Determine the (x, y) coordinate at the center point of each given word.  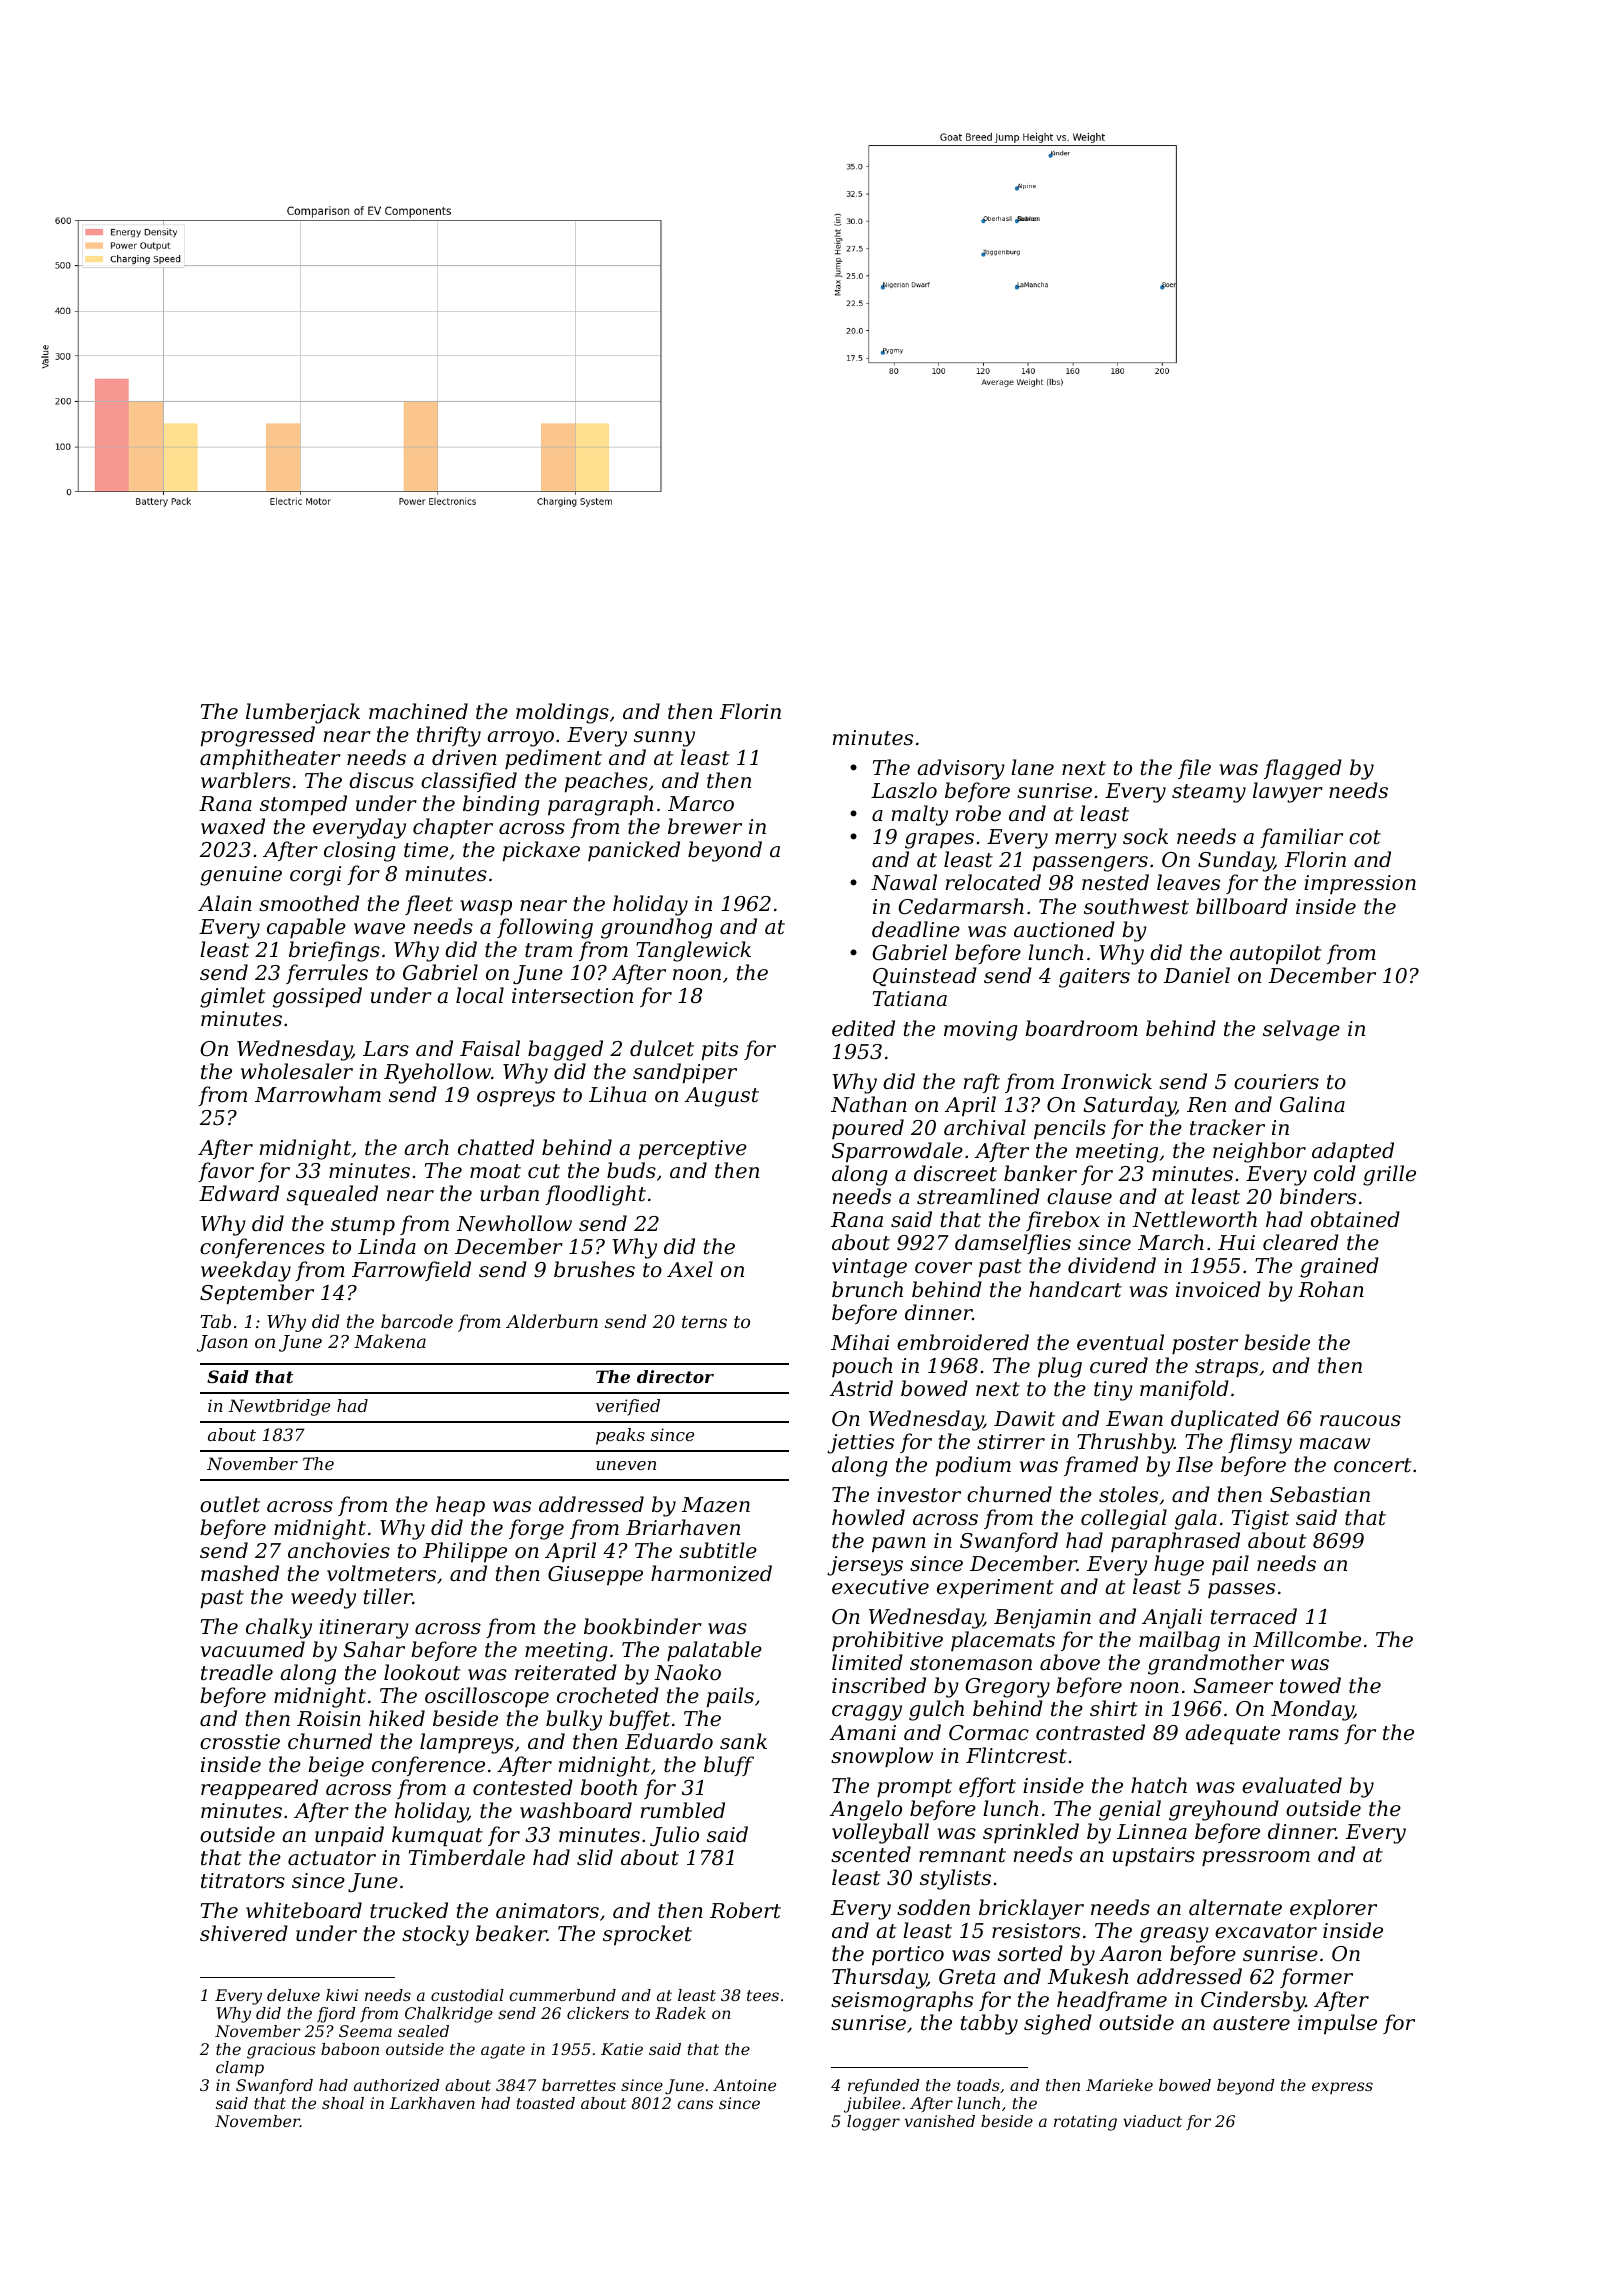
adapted (1353, 1152)
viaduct (1152, 2121)
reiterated (566, 1672)
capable (306, 928)
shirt (1114, 1708)
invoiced (1218, 1289)
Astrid (861, 1388)
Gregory (1007, 1688)
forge (536, 1529)
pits (720, 1051)
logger (873, 2123)
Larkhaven (432, 2103)
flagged (1303, 769)
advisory (961, 769)
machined (418, 711)
